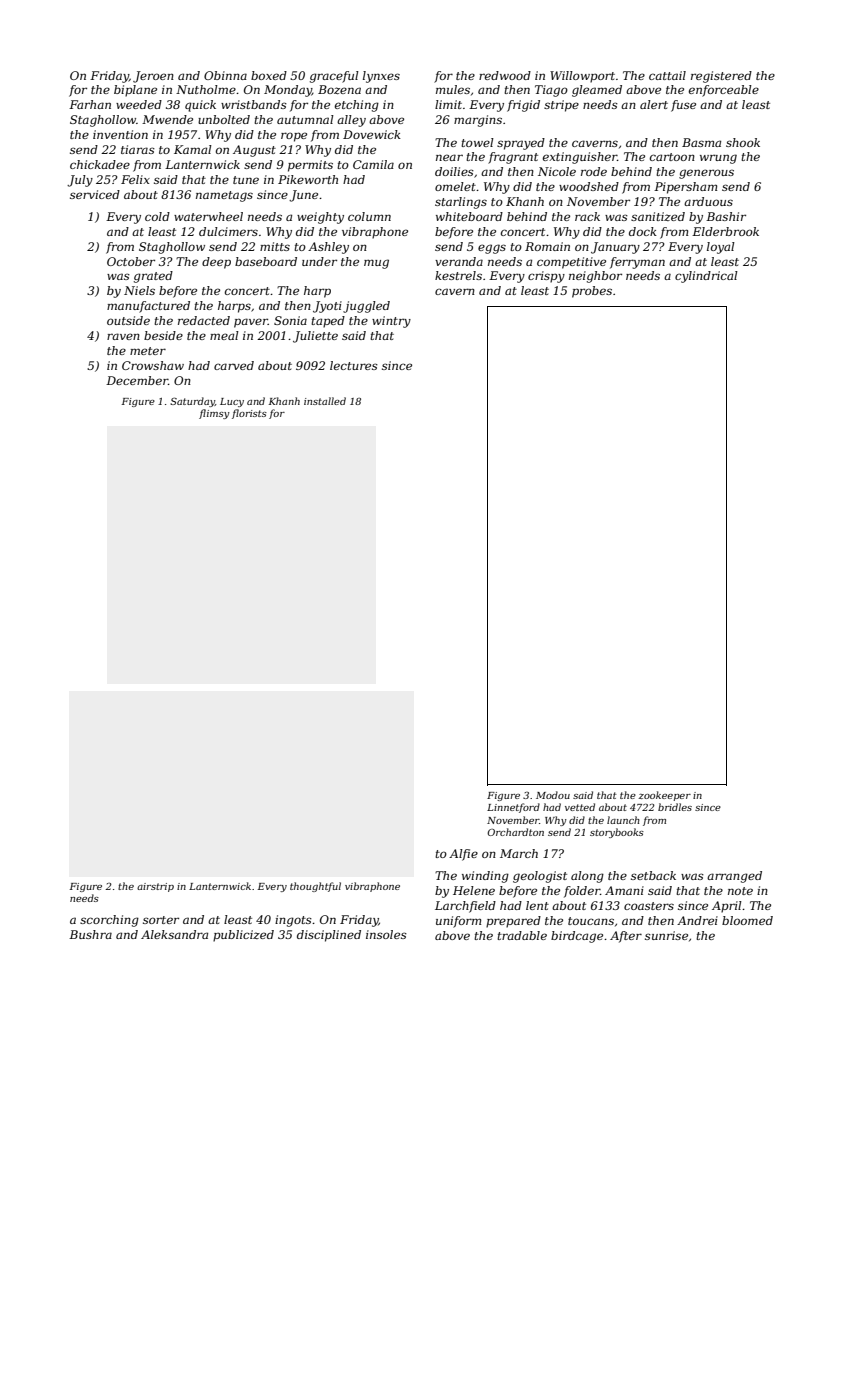  Describe the element at coordinates (706, 277) in the document. I see `cylindrical` at that location.
